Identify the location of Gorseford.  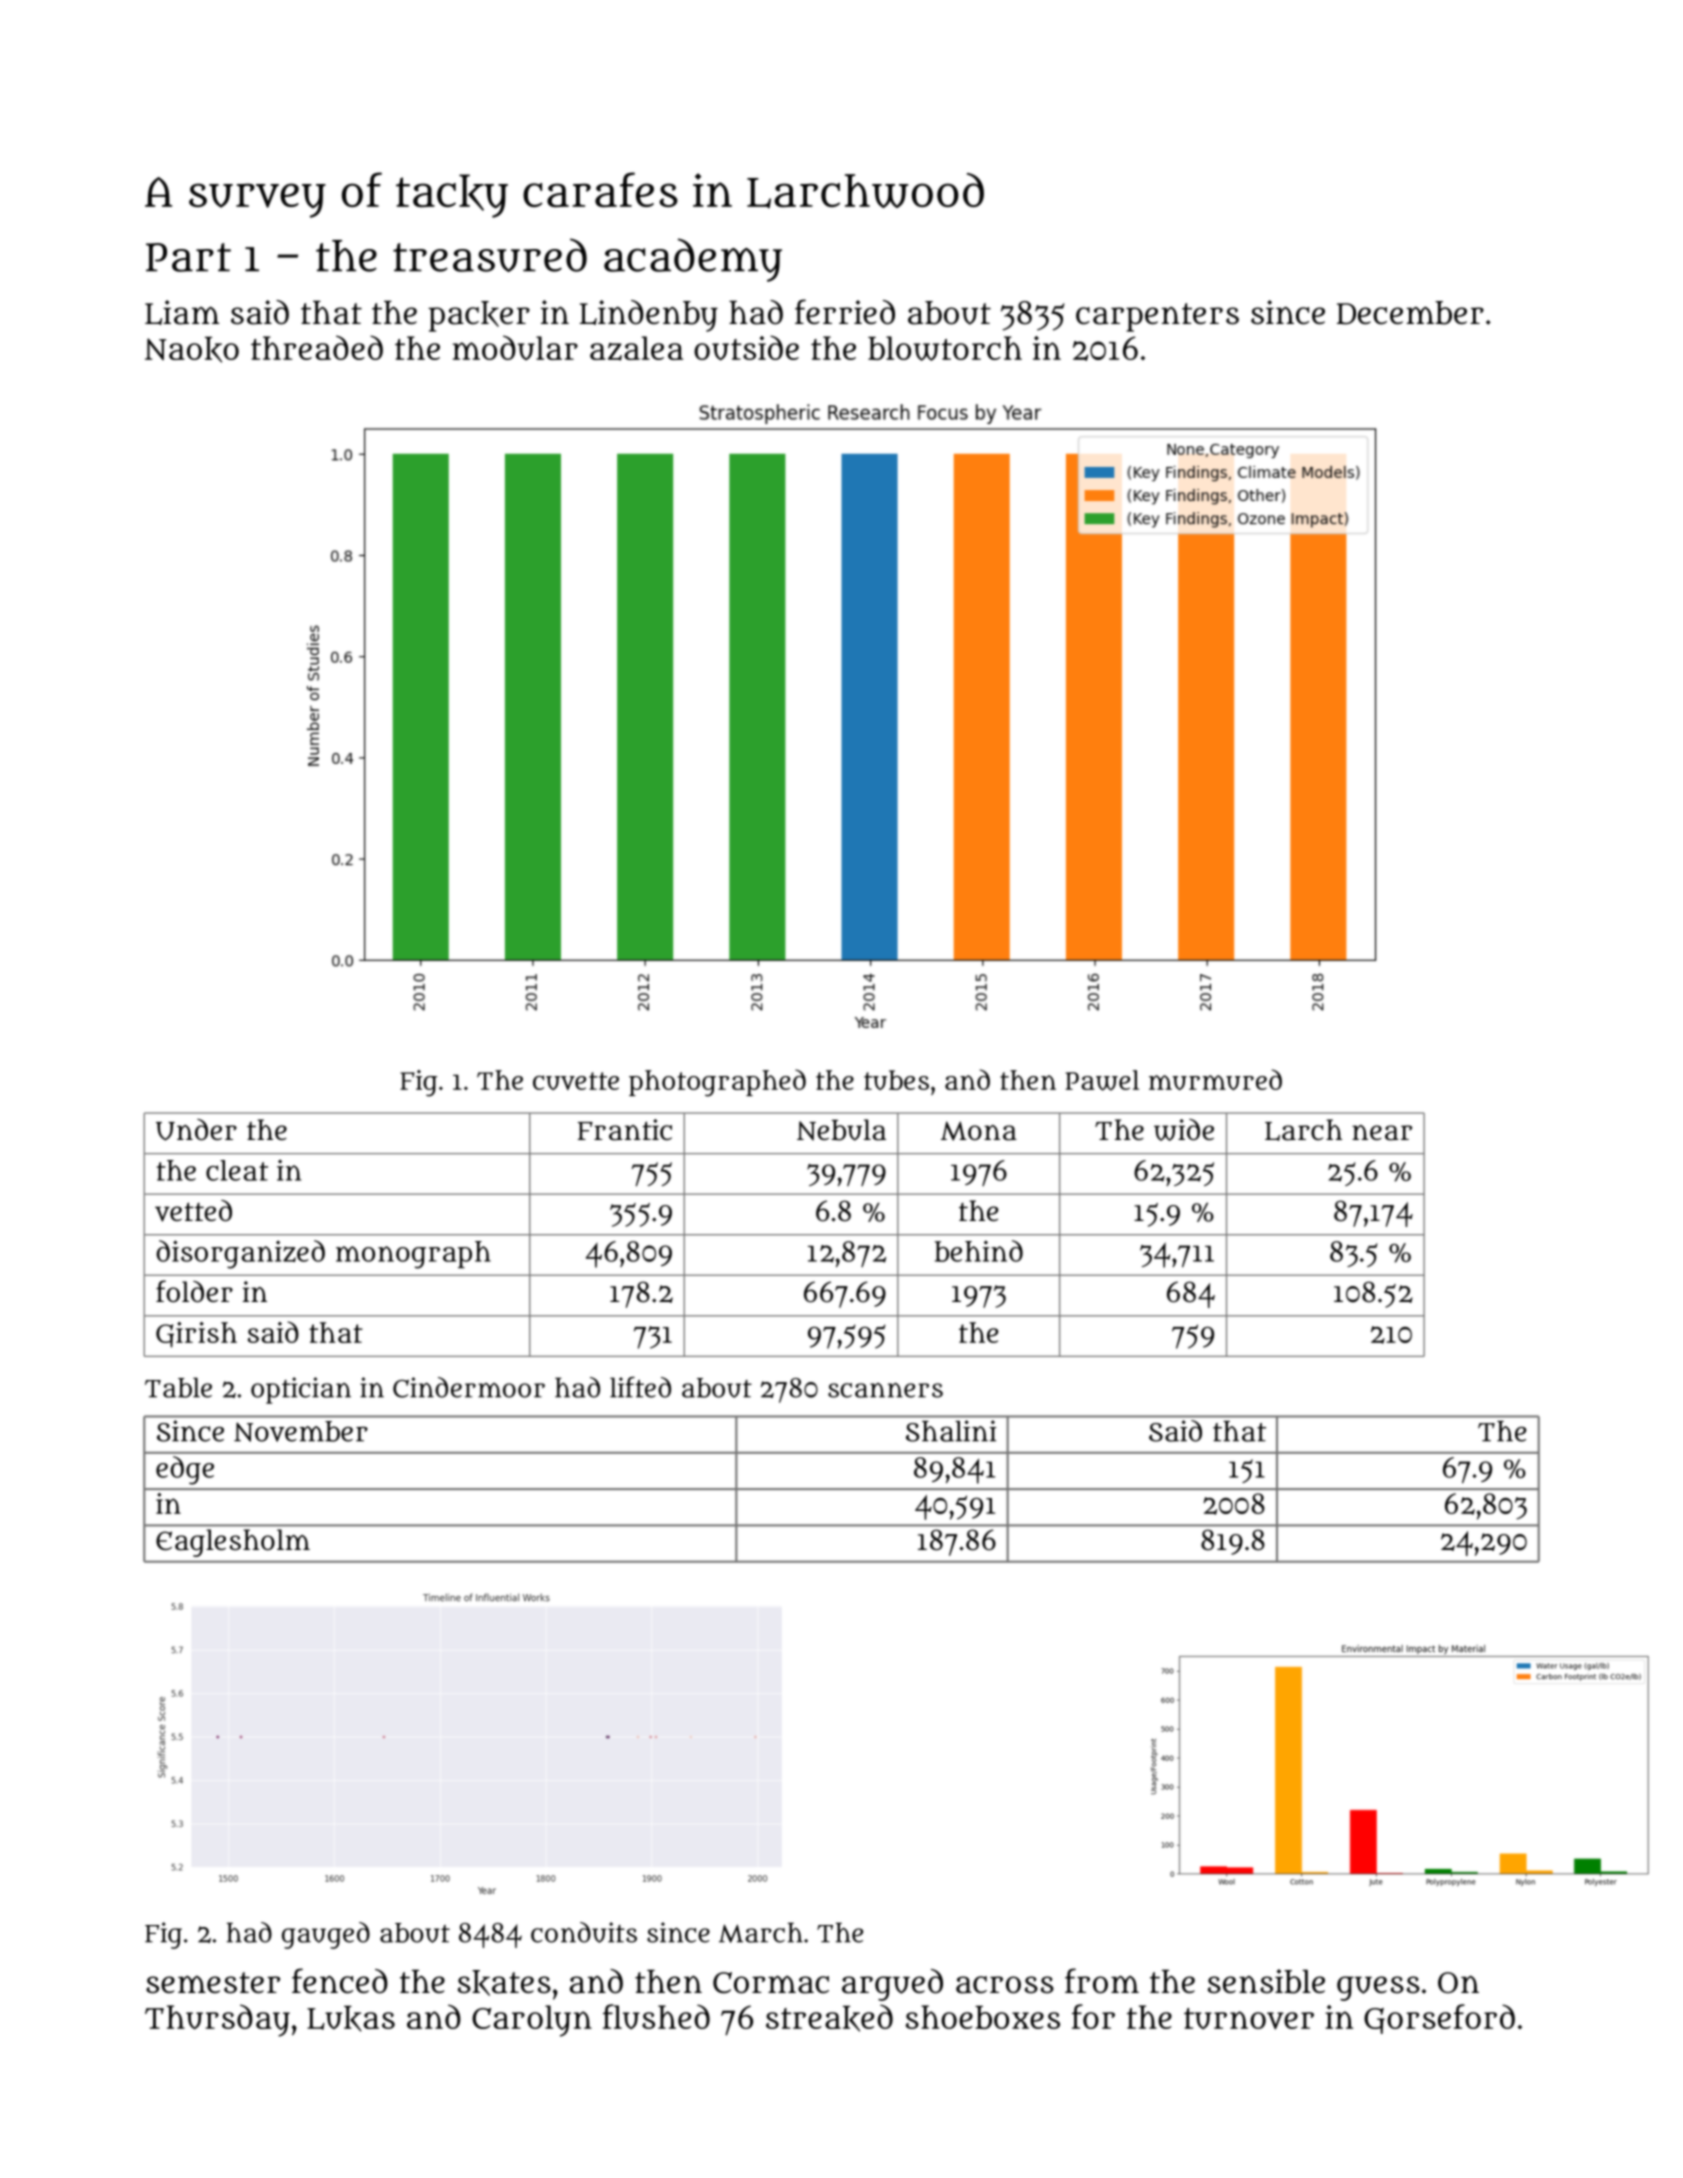
(1439, 2019).
